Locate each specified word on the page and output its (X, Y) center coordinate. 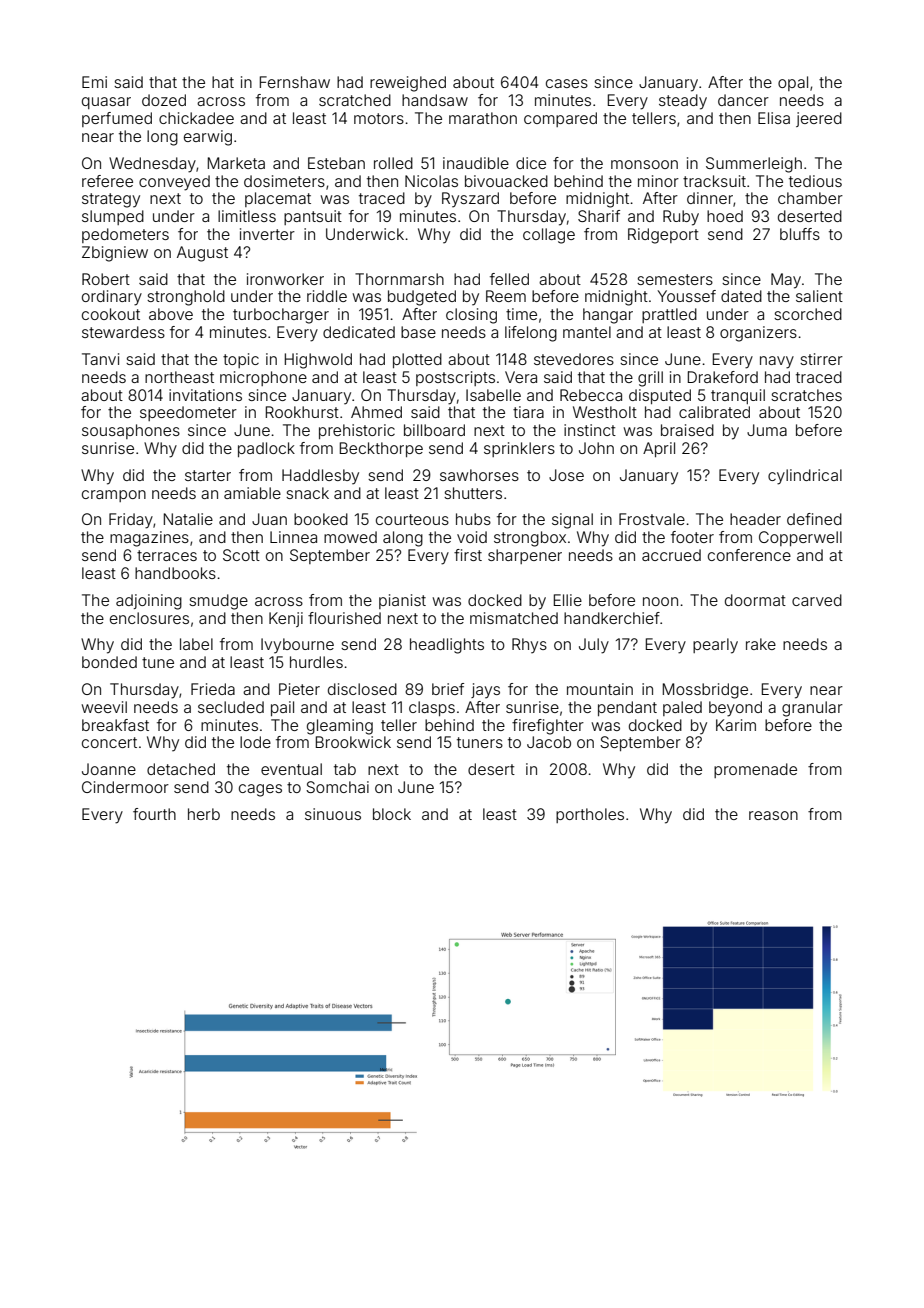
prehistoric (357, 431)
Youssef (686, 296)
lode (255, 742)
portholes (590, 815)
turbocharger (281, 316)
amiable (252, 493)
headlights (447, 646)
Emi (94, 82)
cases (567, 83)
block (392, 814)
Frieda (213, 689)
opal (793, 83)
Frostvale (652, 519)
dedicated (359, 332)
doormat (755, 600)
